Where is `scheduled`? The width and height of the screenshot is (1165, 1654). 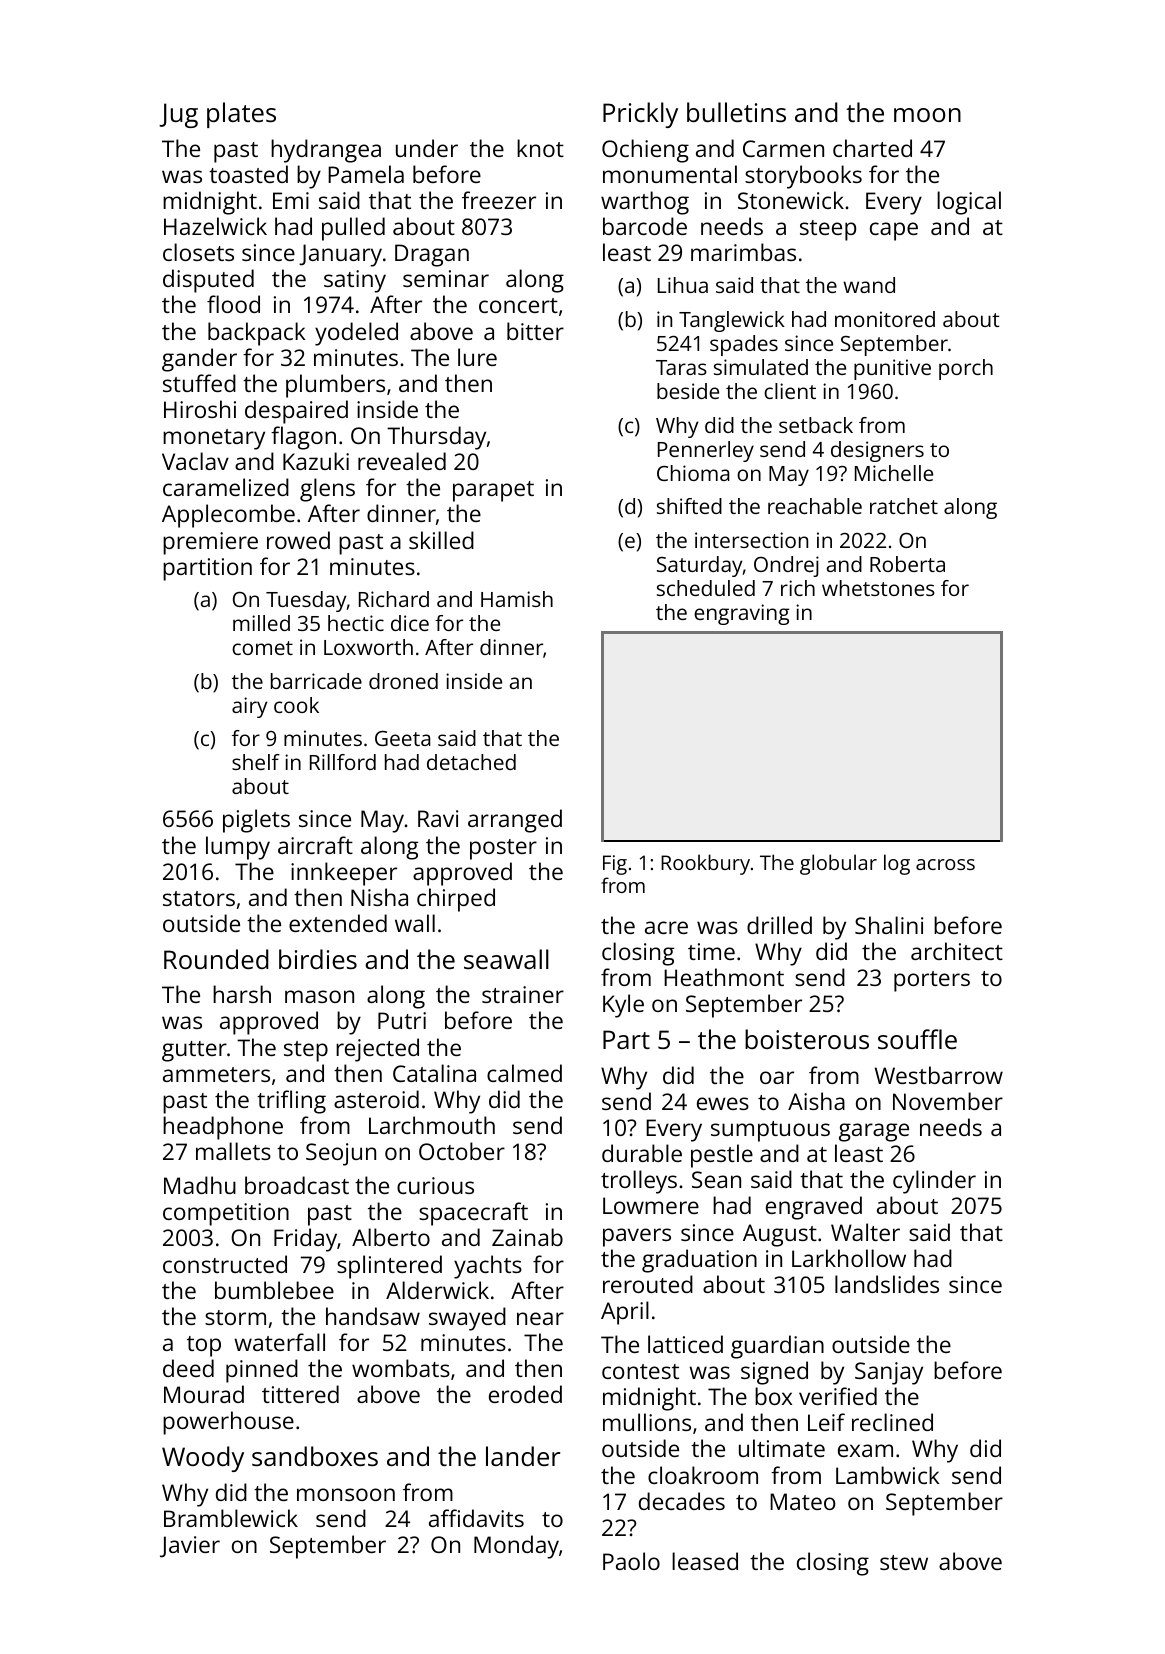 scheduled is located at coordinates (706, 588).
